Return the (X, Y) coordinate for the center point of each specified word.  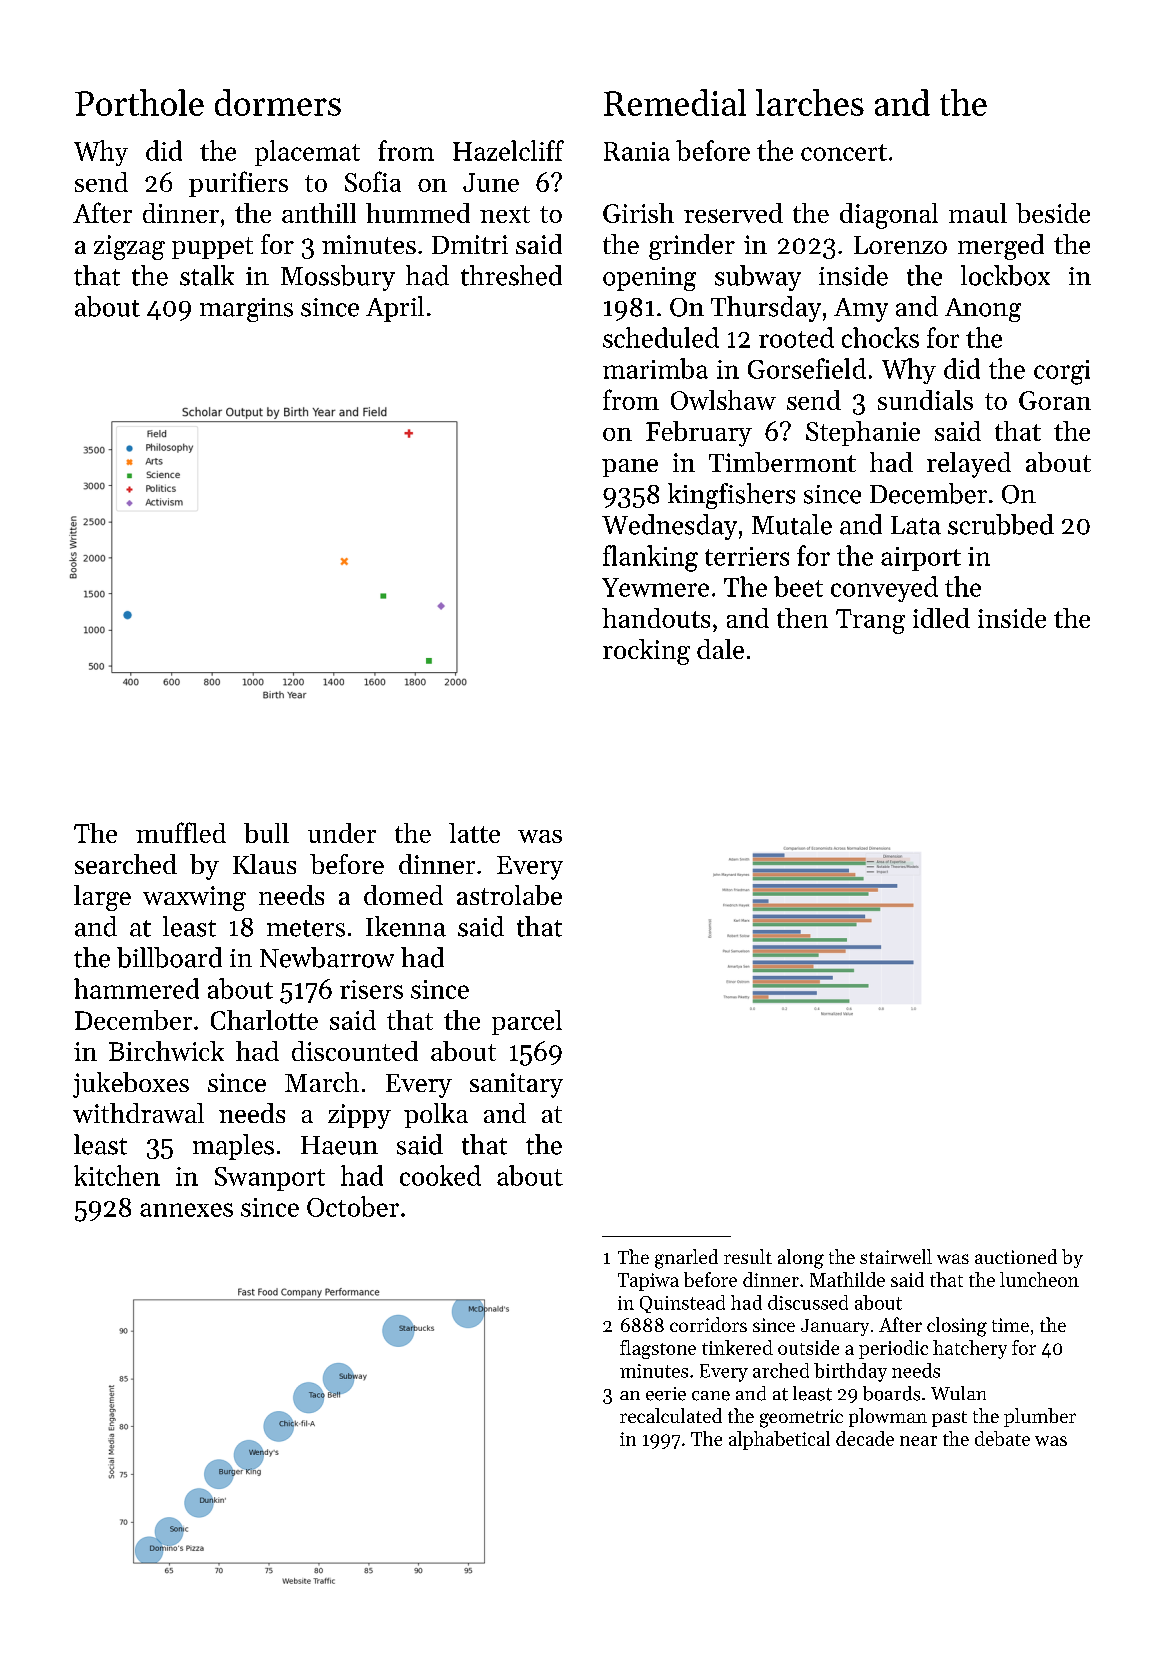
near (918, 1441)
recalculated (671, 1415)
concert (844, 152)
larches (810, 102)
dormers (278, 102)
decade (865, 1438)
